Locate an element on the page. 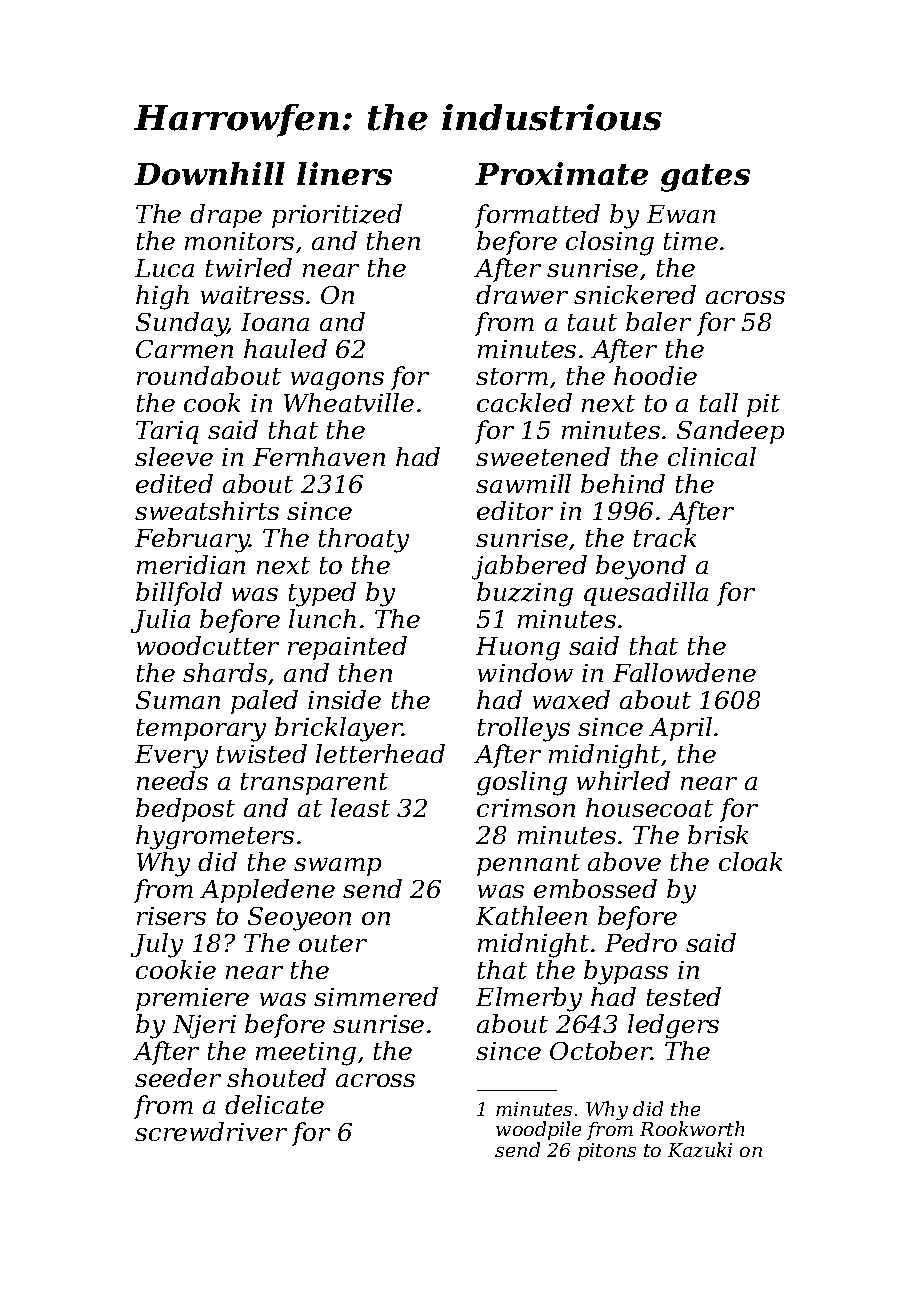 The height and width of the document is (1311, 924). Kazuki is located at coordinates (700, 1149).
